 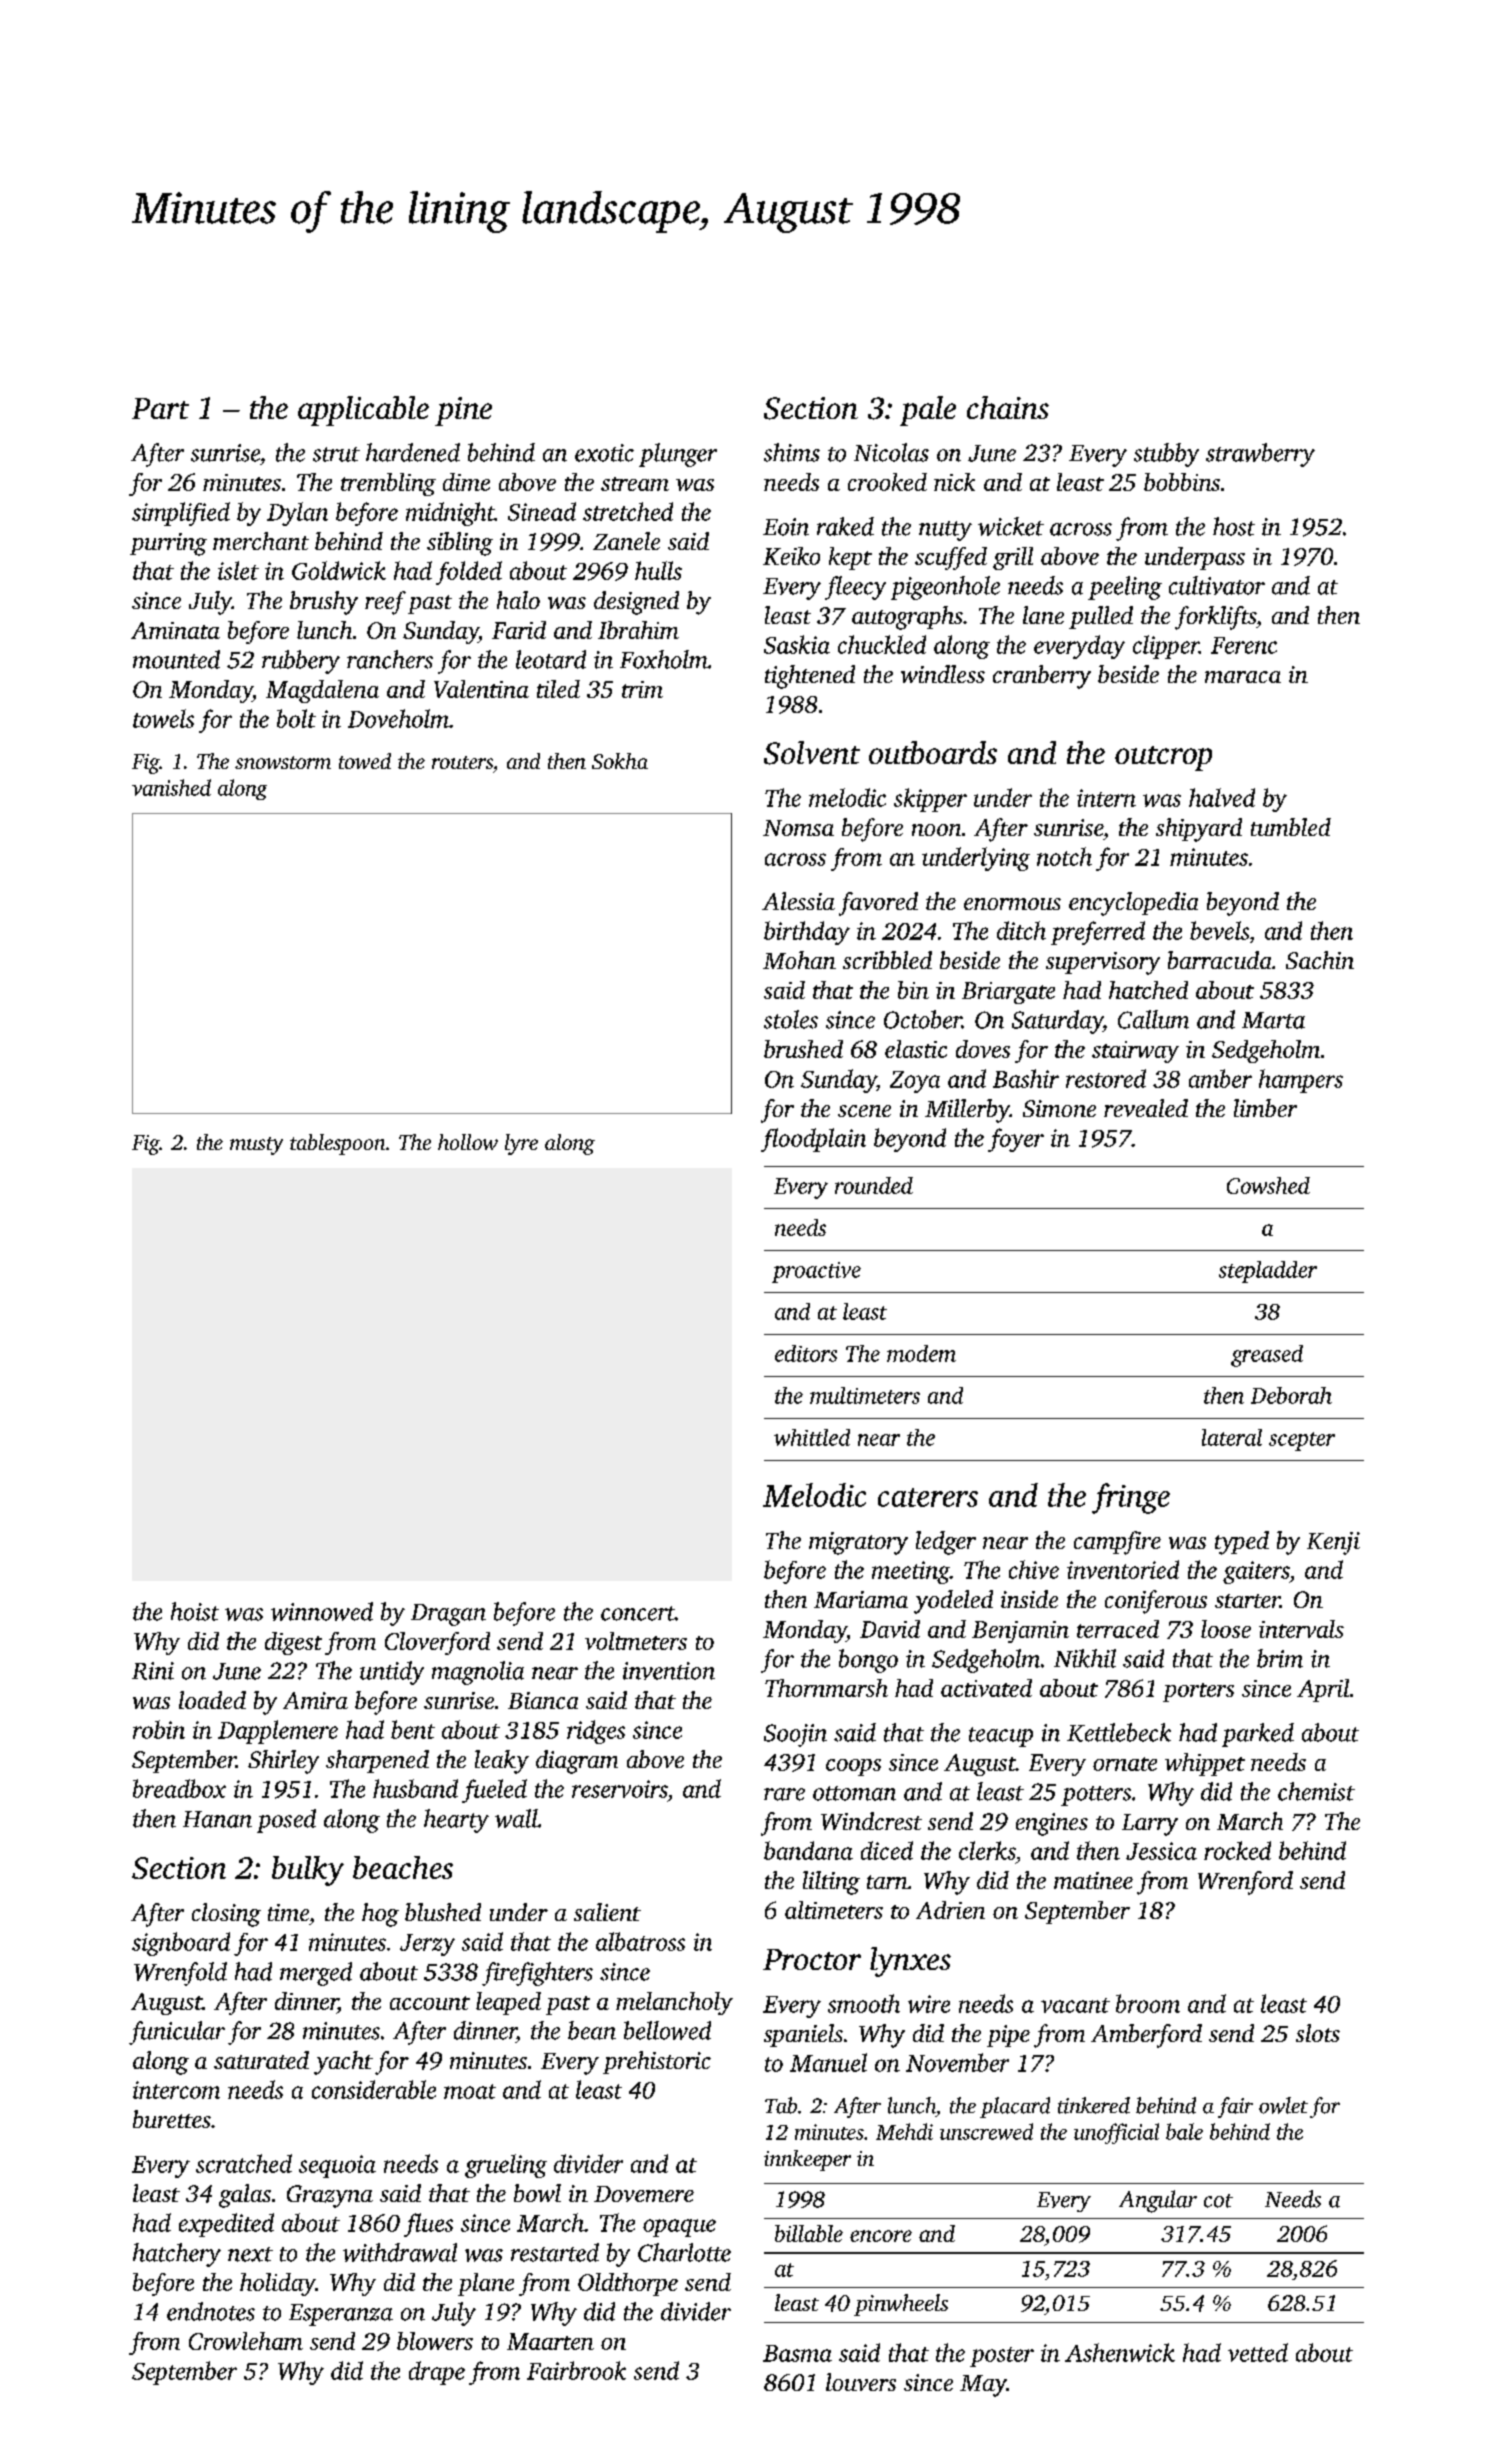 What do you see at coordinates (462, 762) in the image?
I see `routers` at bounding box center [462, 762].
